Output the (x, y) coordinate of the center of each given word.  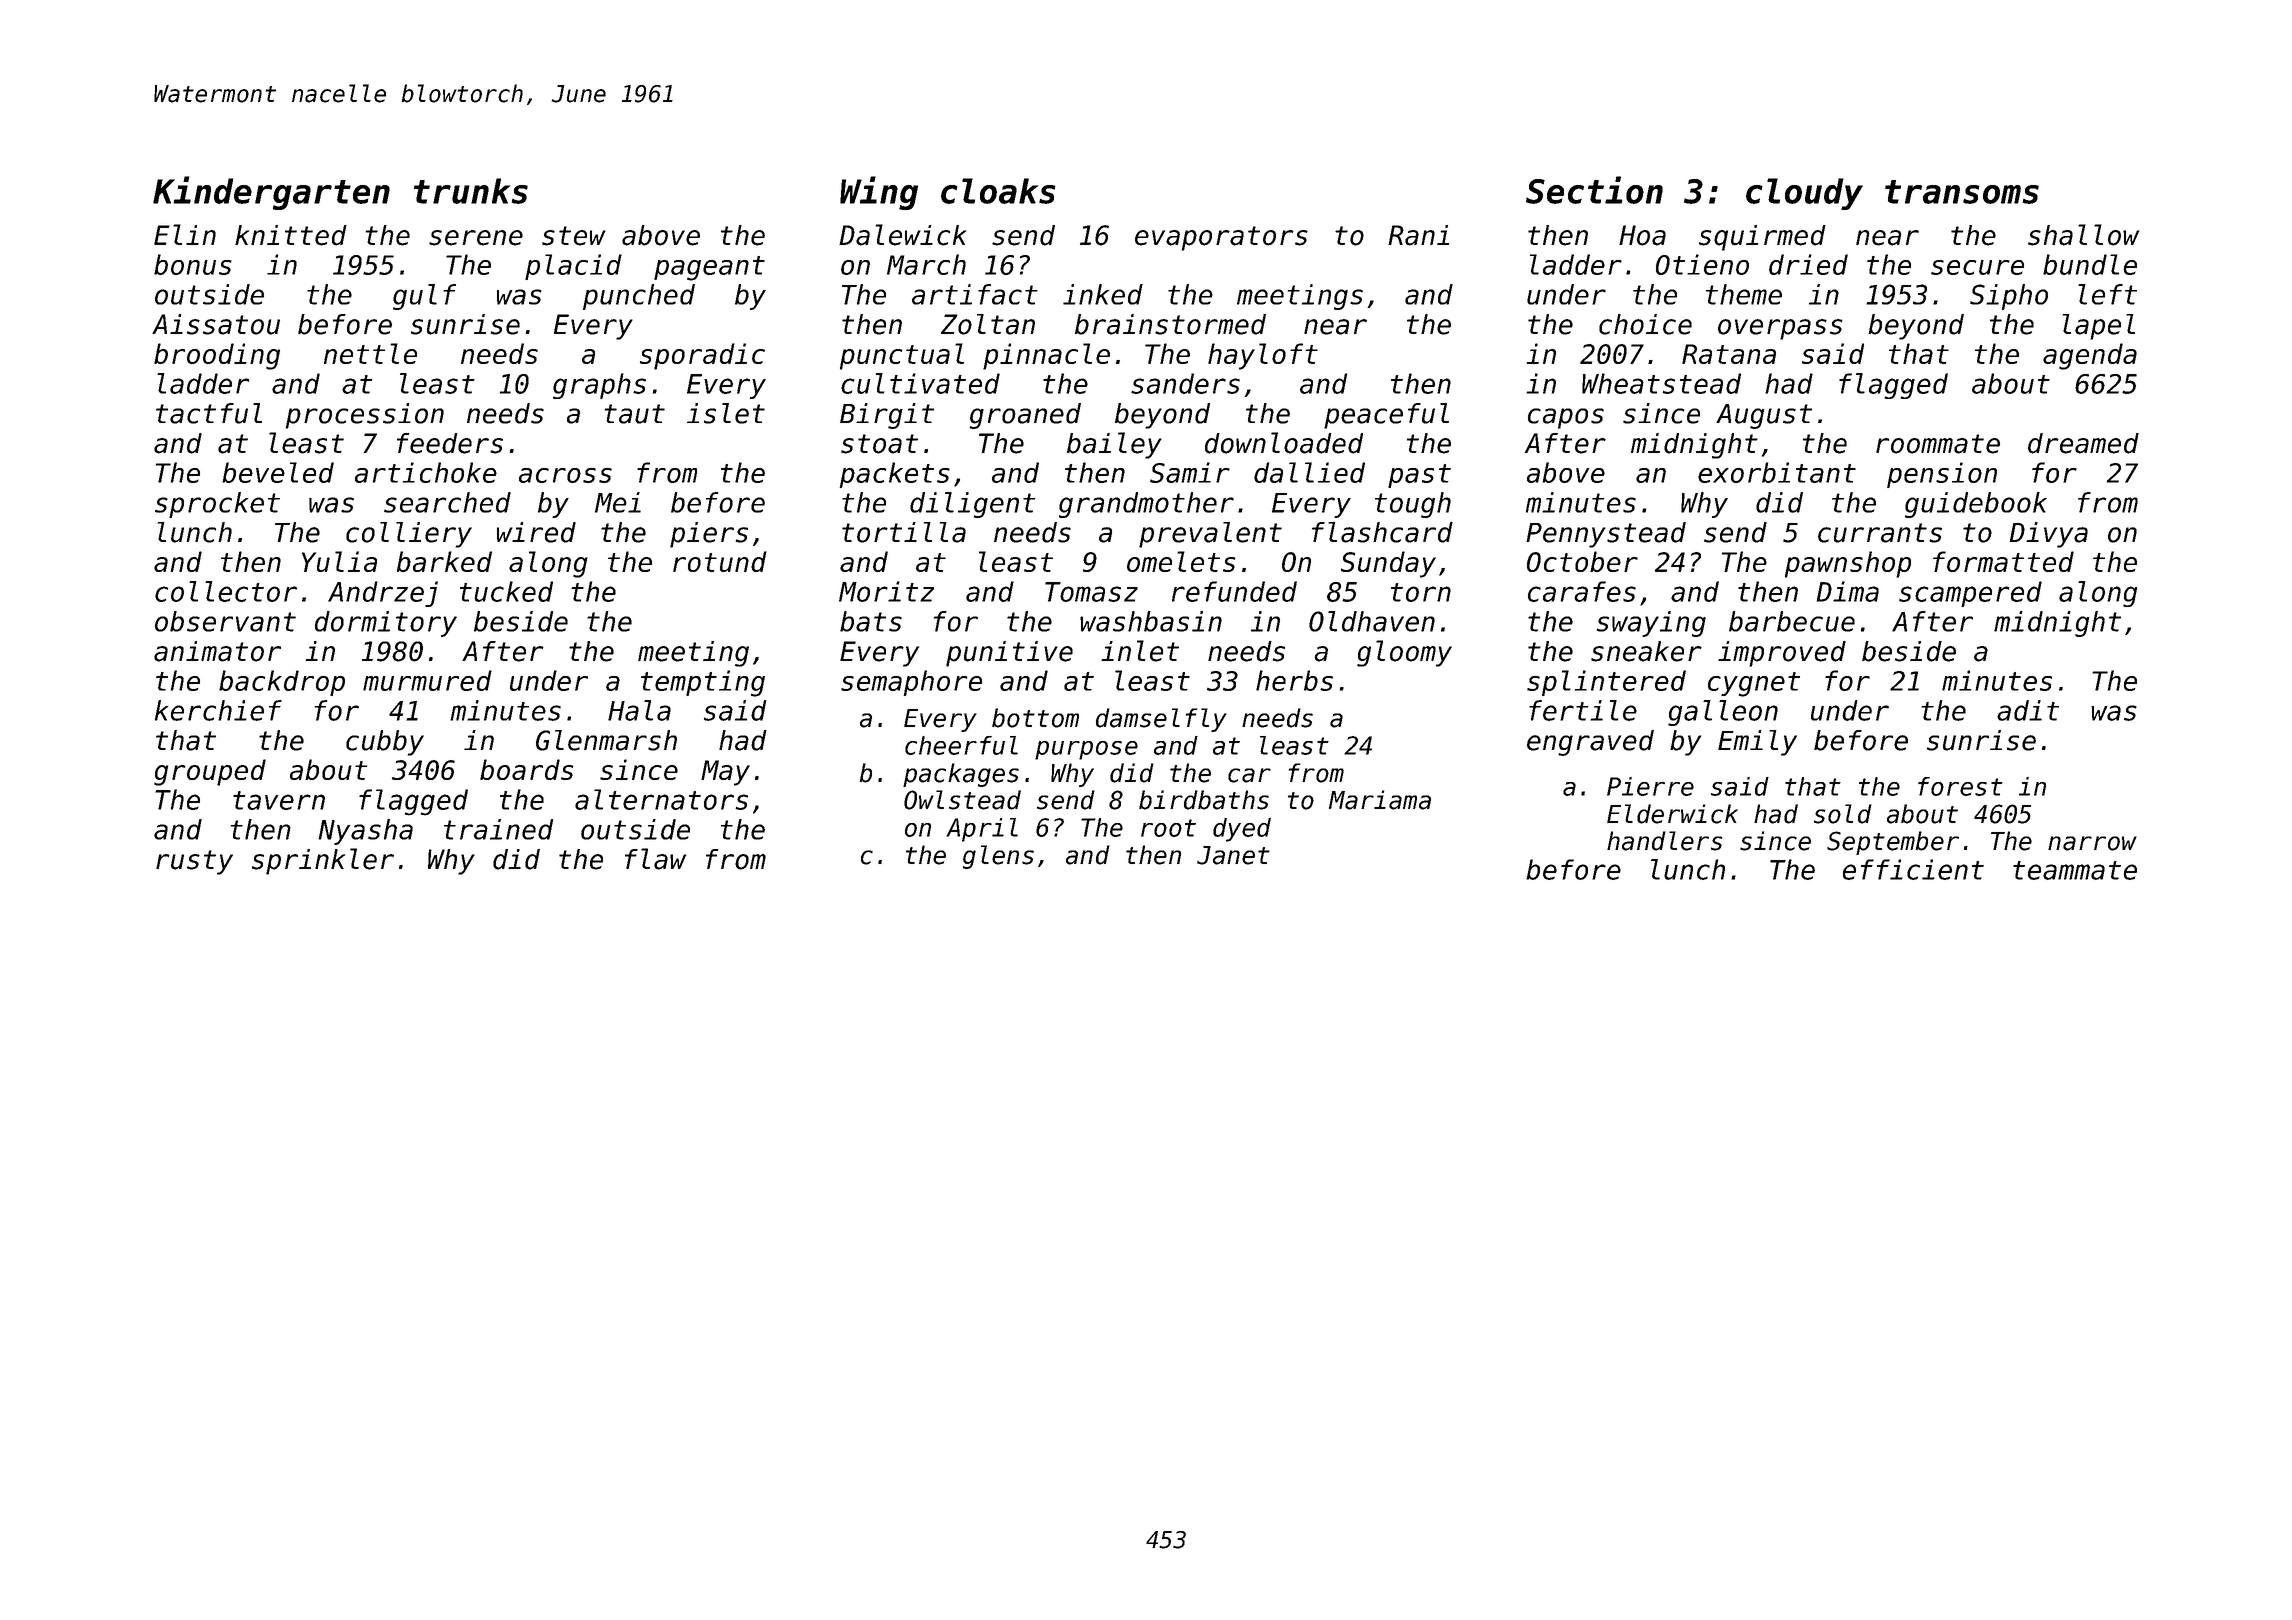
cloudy (1804, 194)
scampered (1970, 594)
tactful (209, 413)
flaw (655, 859)
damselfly (1161, 720)
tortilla (904, 532)
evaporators (1221, 238)
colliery (409, 535)
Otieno (1702, 264)
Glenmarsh (606, 740)
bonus (193, 264)
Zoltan (988, 324)
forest (1960, 786)
